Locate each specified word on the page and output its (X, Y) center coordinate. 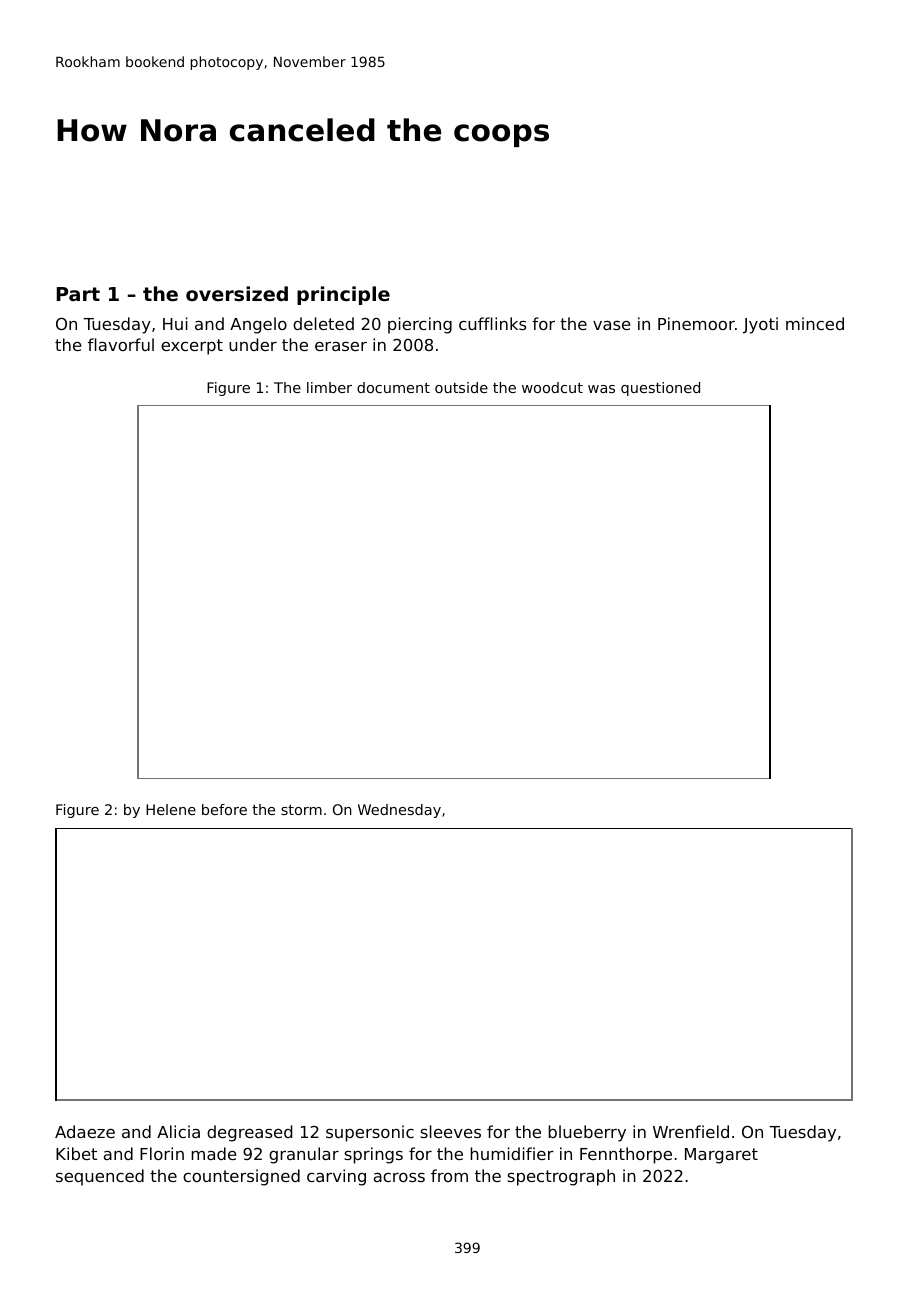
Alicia (178, 1131)
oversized (237, 293)
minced (815, 323)
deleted (323, 323)
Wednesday (399, 811)
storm (301, 810)
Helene (171, 809)
